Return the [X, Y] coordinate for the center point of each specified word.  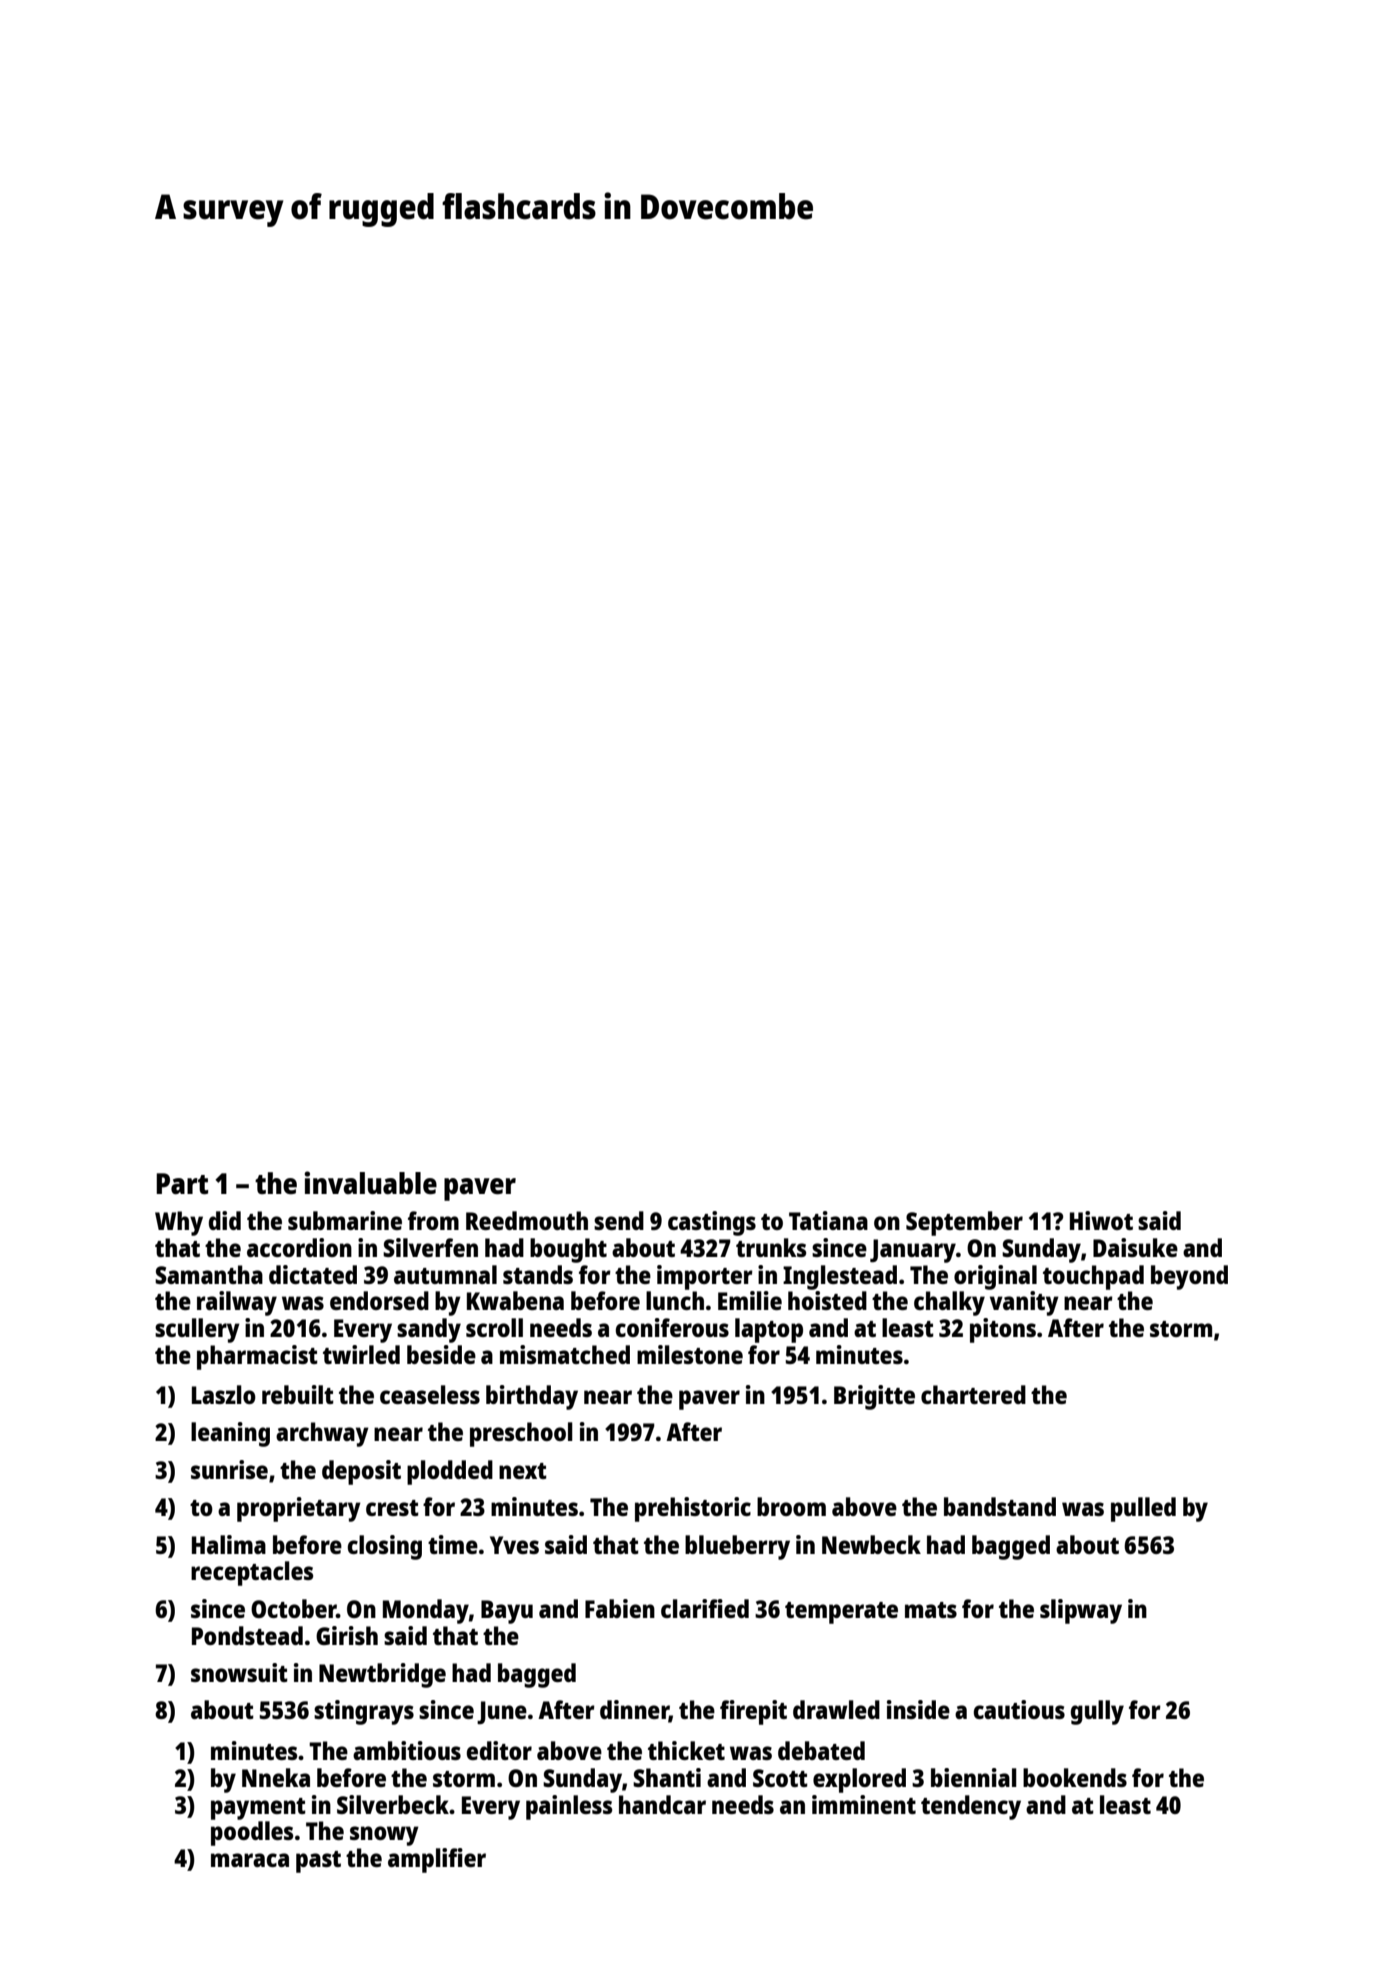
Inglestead [840, 1277]
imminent [864, 1804]
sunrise [229, 1469]
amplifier [437, 1860]
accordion [299, 1247]
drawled [836, 1709]
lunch [675, 1300]
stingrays [364, 1712]
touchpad [1093, 1277]
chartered [973, 1394]
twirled [361, 1354]
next [523, 1471]
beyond [1189, 1277]
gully [1097, 1712]
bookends [1075, 1777]
